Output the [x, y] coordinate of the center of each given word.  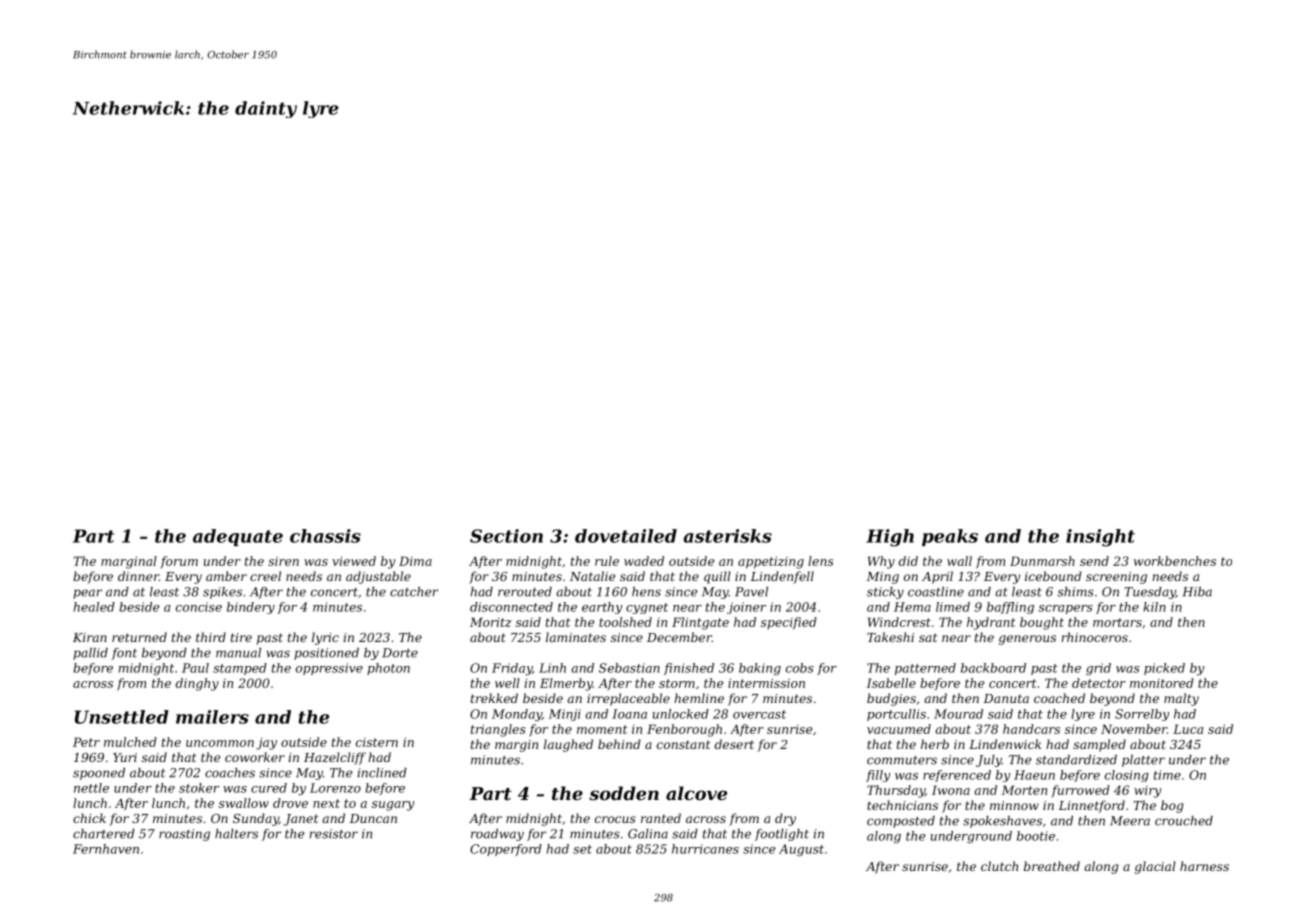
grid [1098, 669]
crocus [615, 819]
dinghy [197, 684]
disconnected [511, 607]
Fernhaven [106, 849]
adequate [238, 537]
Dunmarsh [1042, 561]
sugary [393, 806]
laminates [576, 637]
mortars [1117, 622]
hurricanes [705, 849]
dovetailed [626, 536]
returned [139, 637]
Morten [1024, 790]
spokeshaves [1002, 822]
